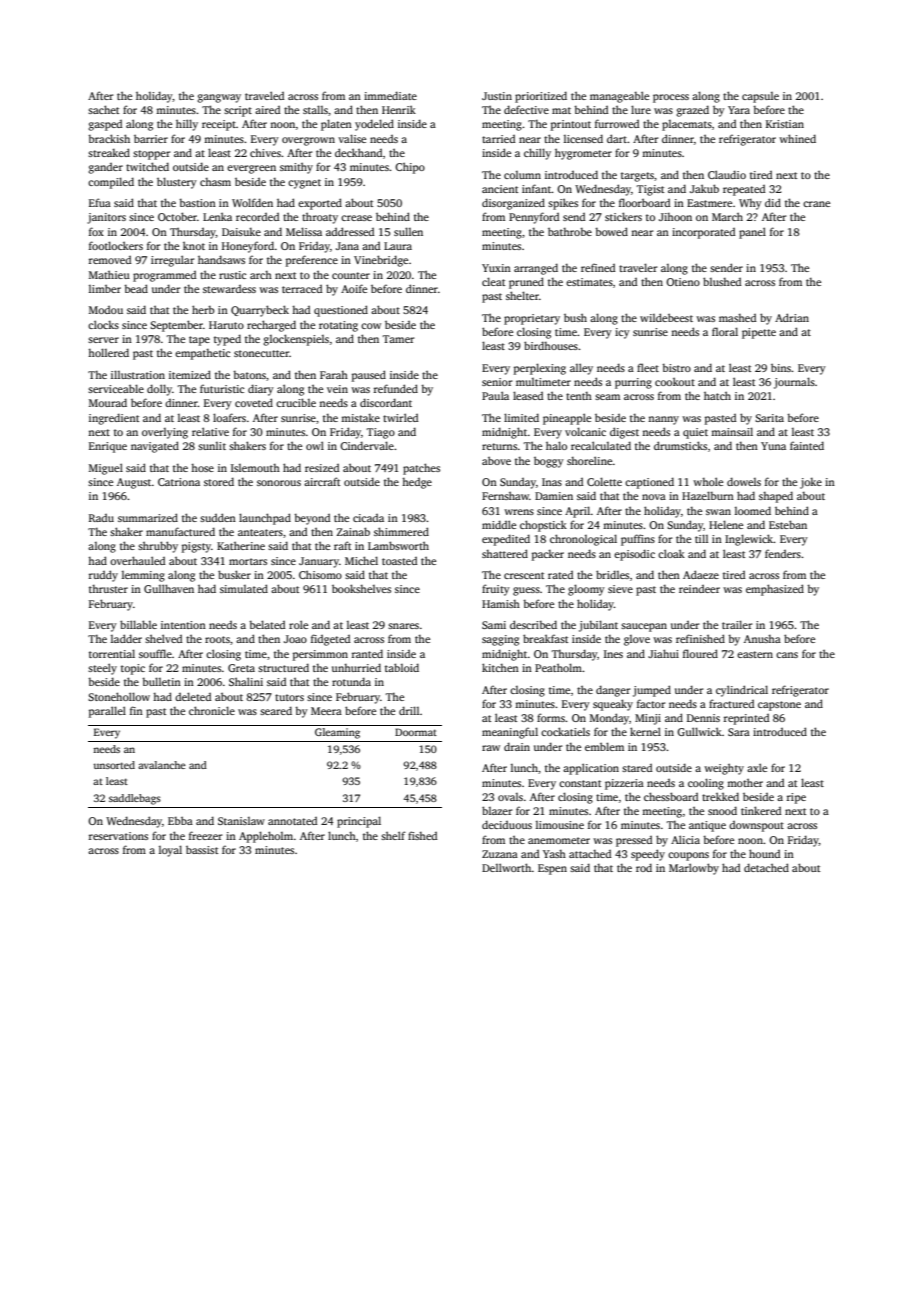  What do you see at coordinates (548, 555) in the screenshot?
I see `packer` at bounding box center [548, 555].
